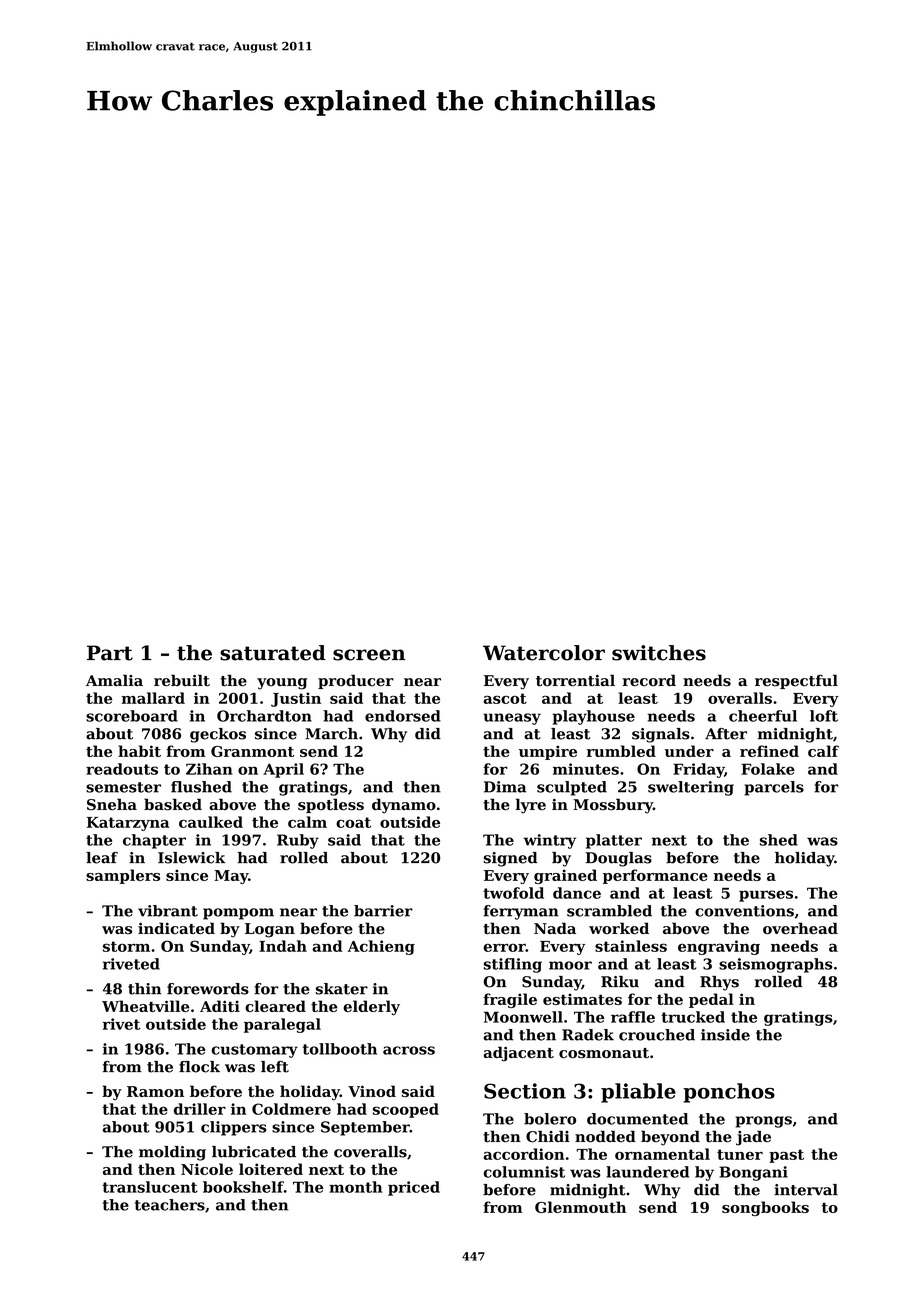 The image size is (924, 1308). What do you see at coordinates (331, 734) in the document?
I see `March` at bounding box center [331, 734].
